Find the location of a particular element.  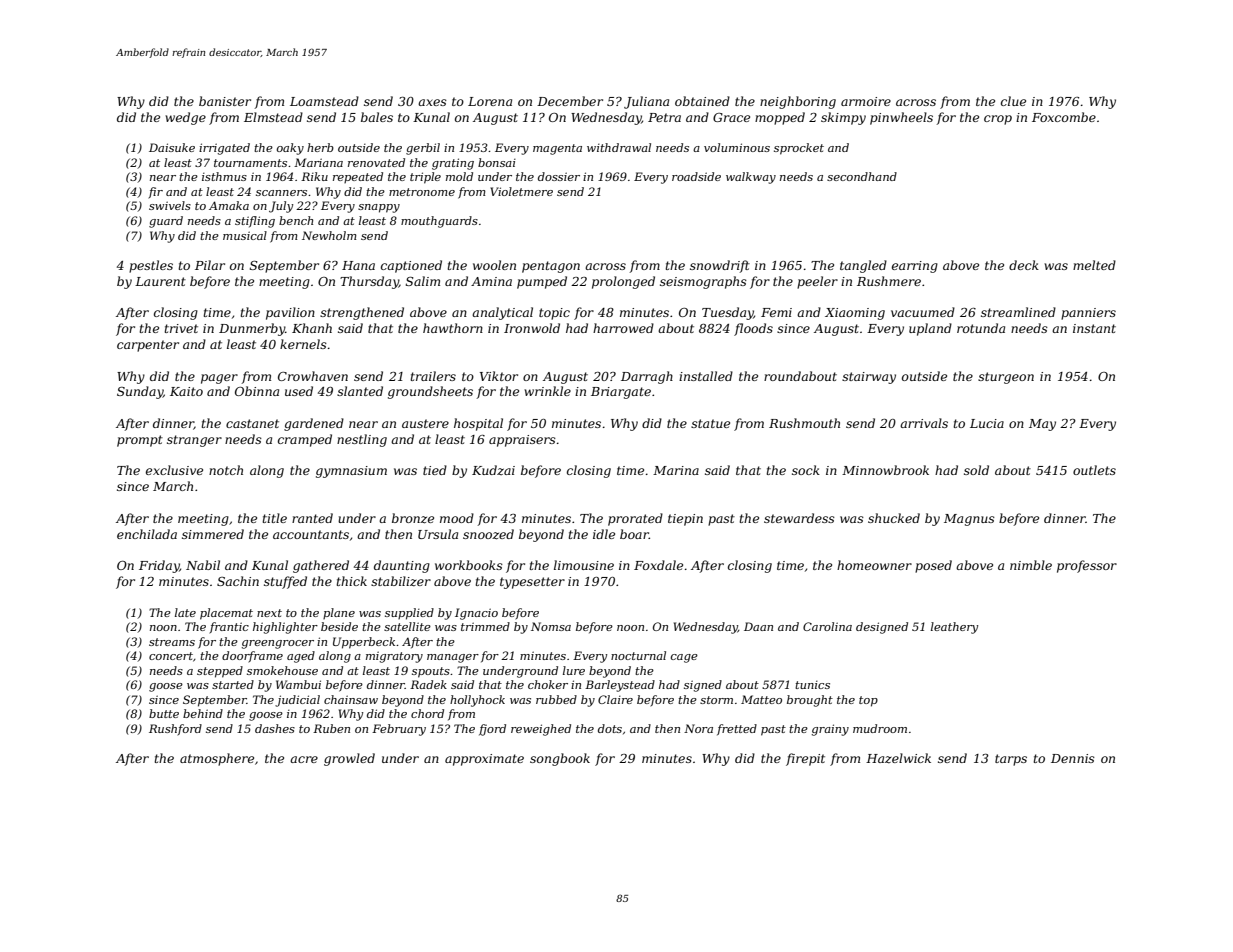

May is located at coordinates (1042, 425).
